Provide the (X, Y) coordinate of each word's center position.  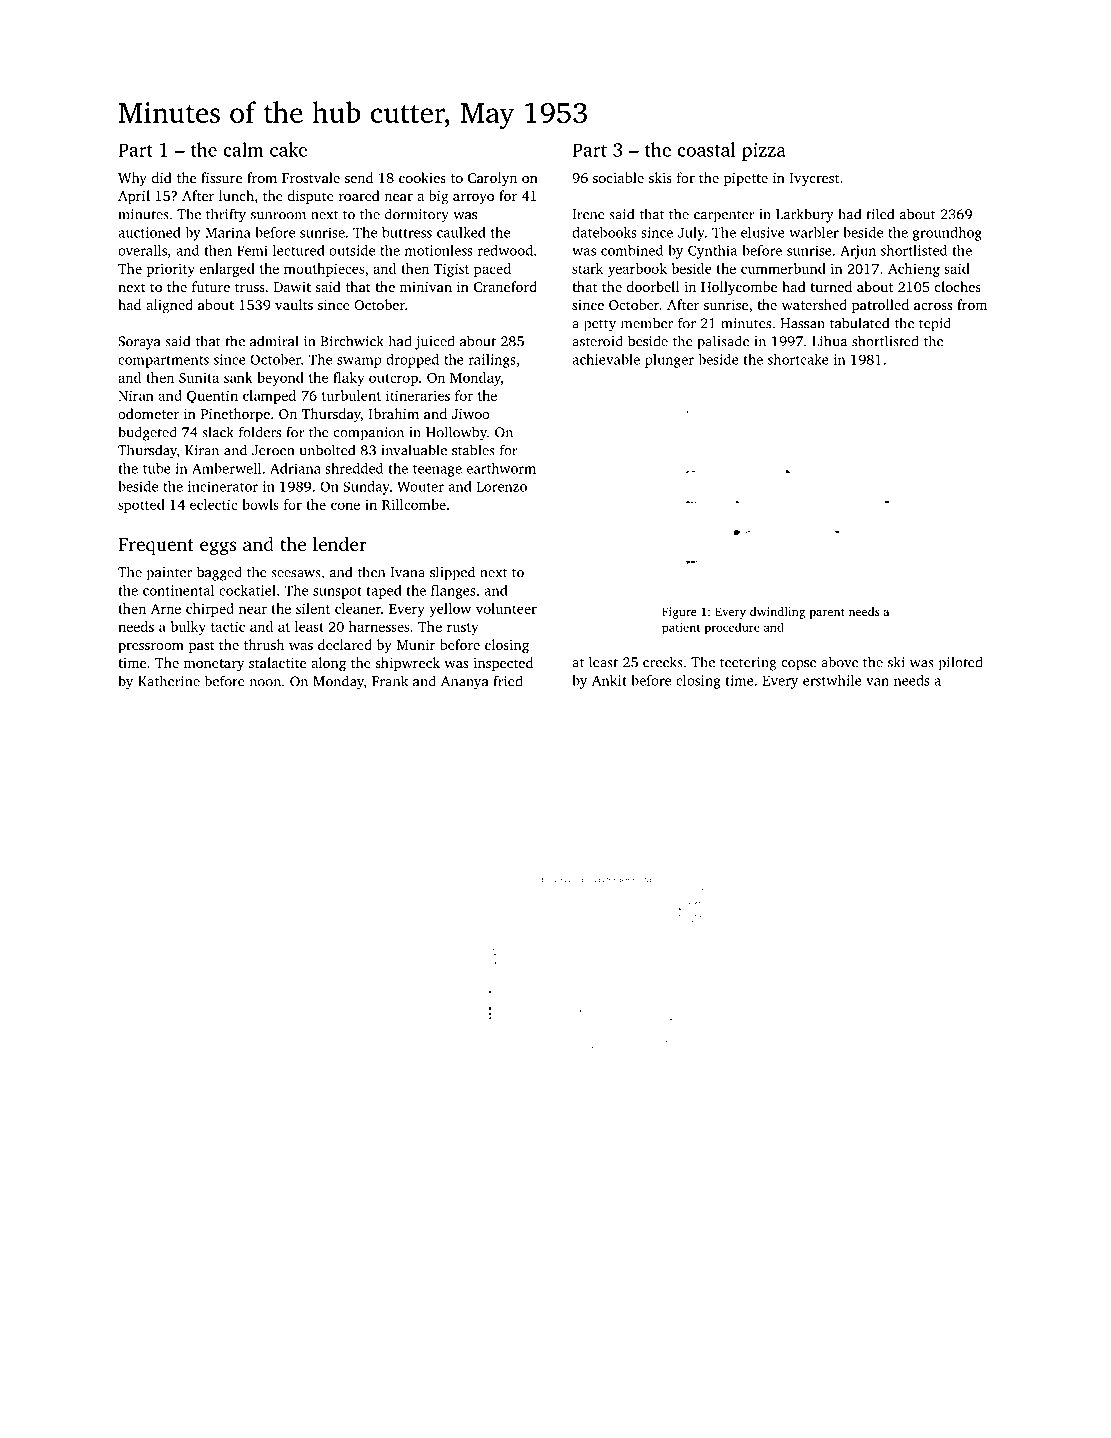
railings (492, 361)
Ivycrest (814, 179)
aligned (169, 306)
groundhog (947, 234)
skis (660, 177)
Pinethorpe (235, 415)
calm (243, 149)
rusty (462, 629)
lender (340, 544)
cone (345, 506)
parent (827, 613)
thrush (264, 644)
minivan (426, 287)
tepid (935, 324)
